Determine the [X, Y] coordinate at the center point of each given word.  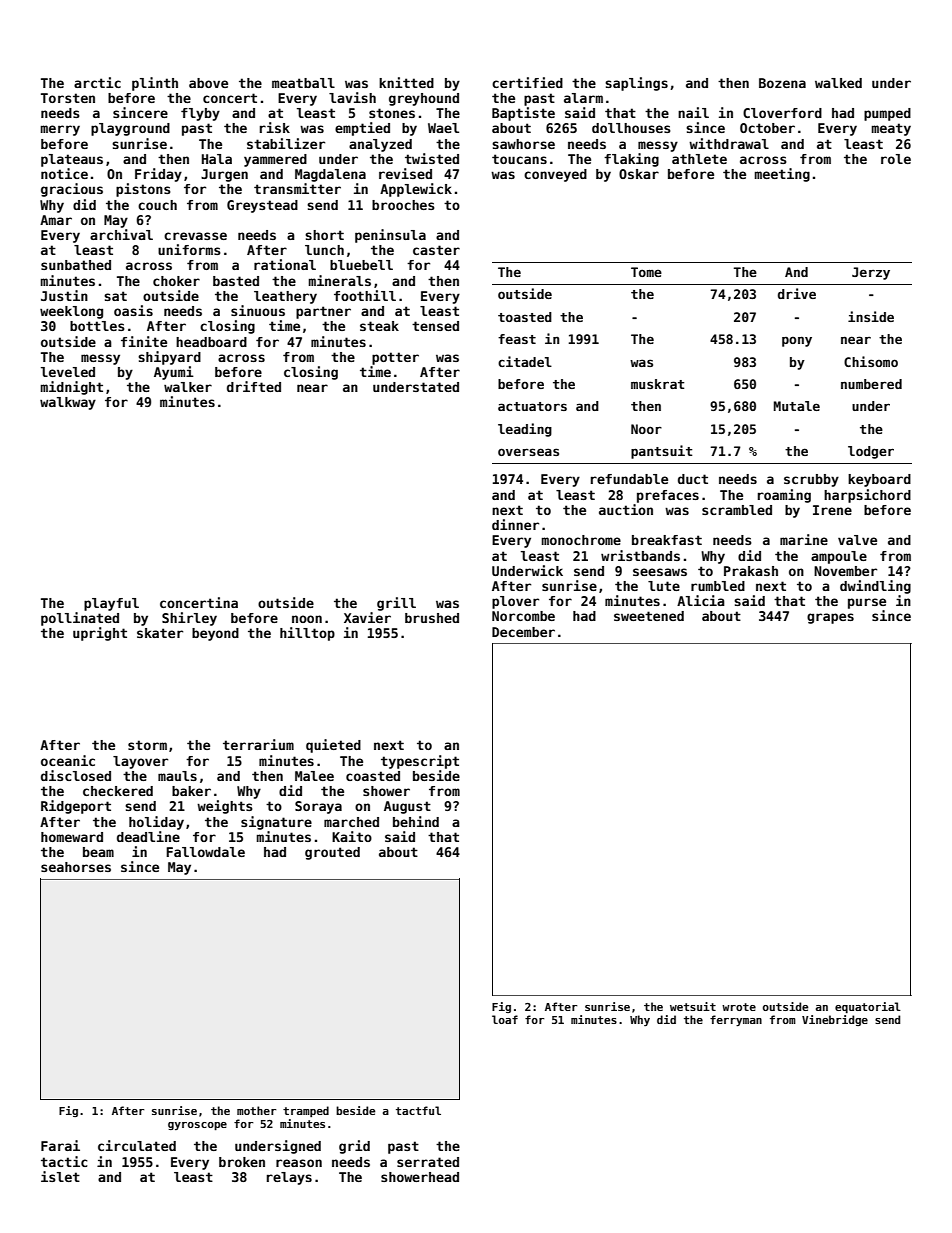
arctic [97, 82]
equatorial [868, 1007]
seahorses [76, 867]
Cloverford [782, 113]
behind [416, 821]
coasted [373, 776]
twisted [432, 158]
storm [147, 745]
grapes [830, 618]
